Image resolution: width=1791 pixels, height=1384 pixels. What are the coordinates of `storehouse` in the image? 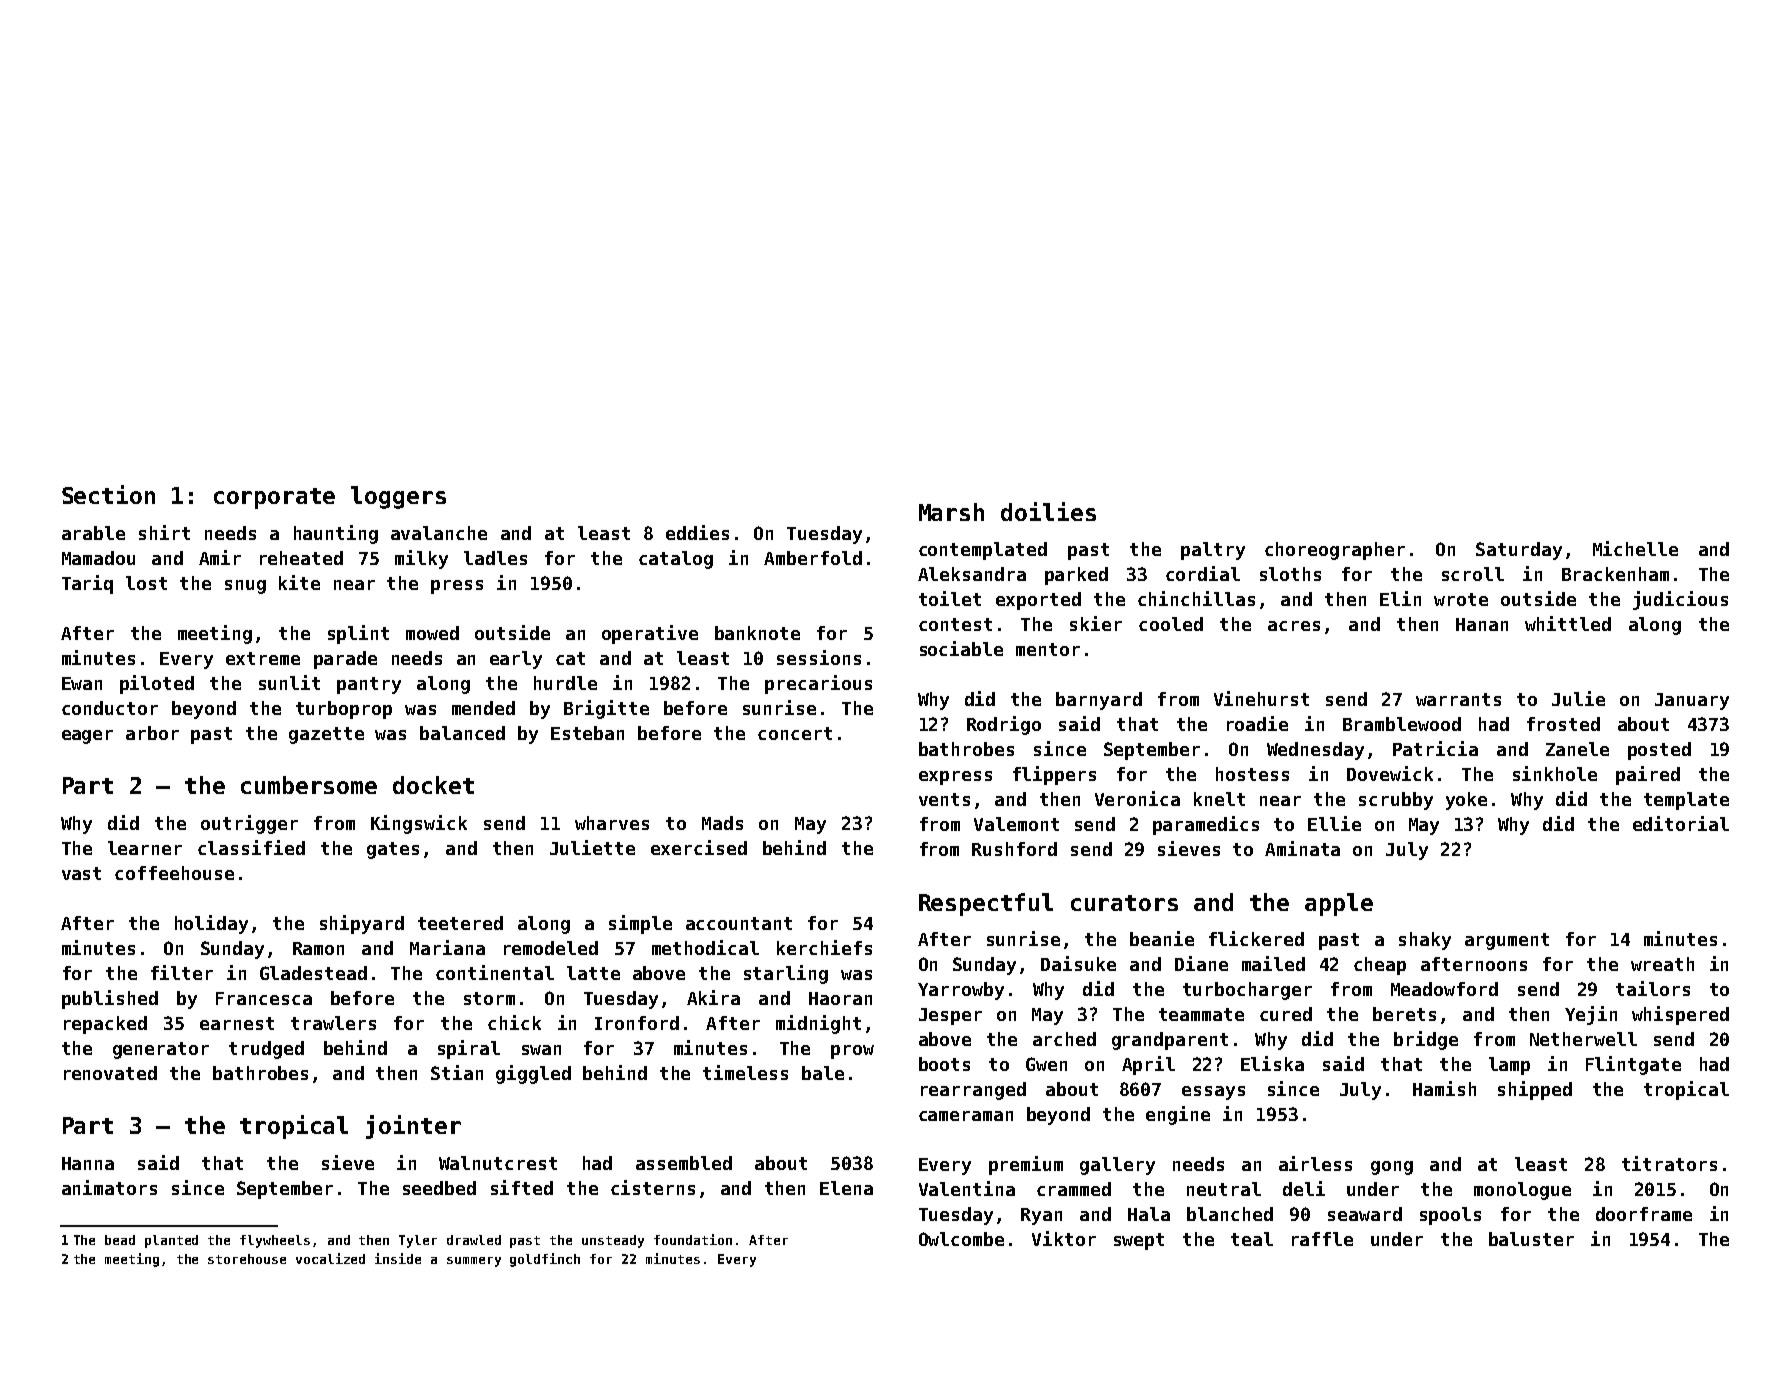 It's located at (247, 1259).
